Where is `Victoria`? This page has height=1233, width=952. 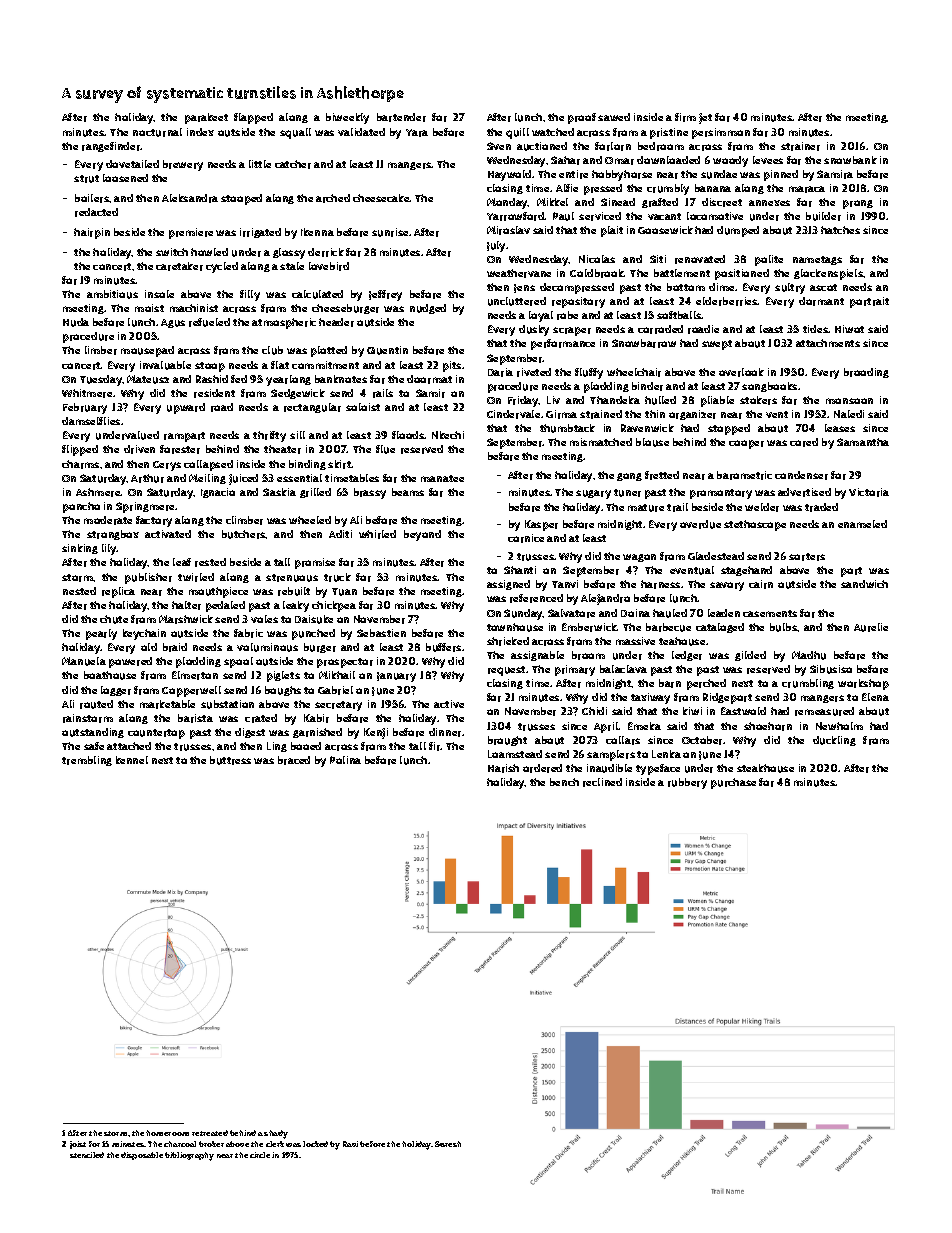
Victoria is located at coordinates (869, 492).
